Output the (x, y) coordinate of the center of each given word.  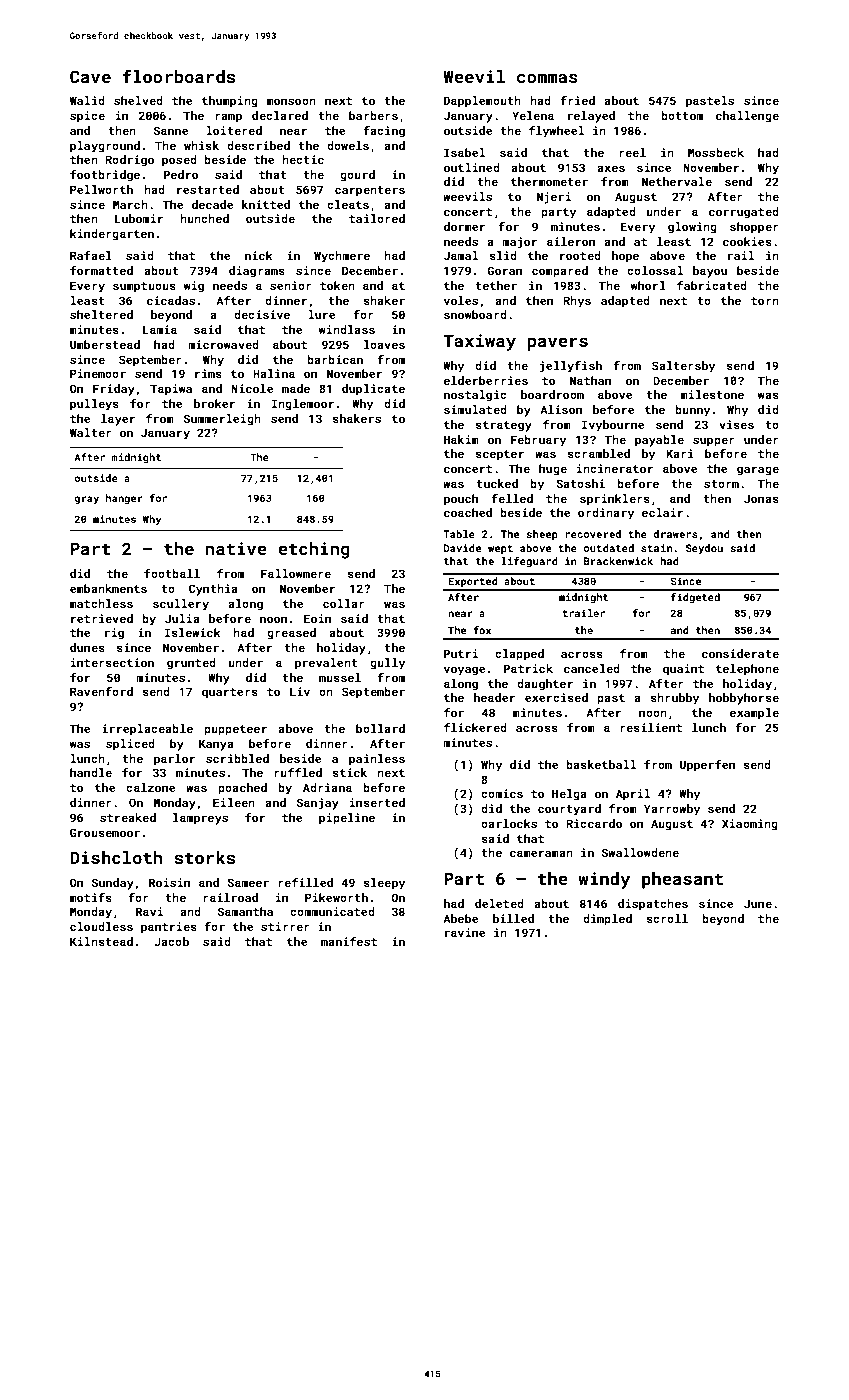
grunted (191, 664)
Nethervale (677, 181)
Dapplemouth (482, 102)
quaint (683, 670)
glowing (692, 228)
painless (377, 760)
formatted (101, 270)
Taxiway (479, 342)
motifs (91, 897)
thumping (230, 102)
